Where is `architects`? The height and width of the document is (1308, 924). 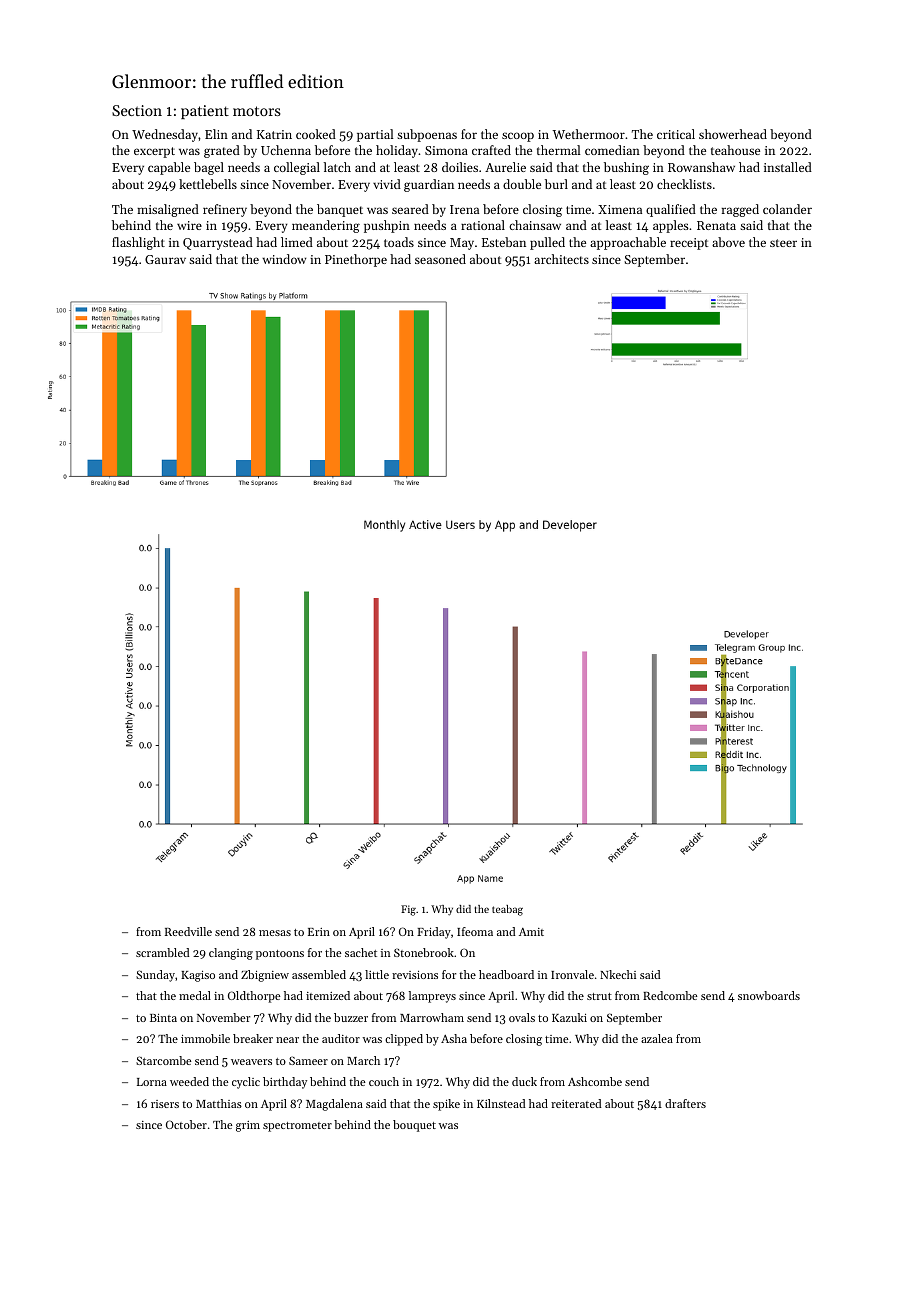
architects is located at coordinates (561, 259).
